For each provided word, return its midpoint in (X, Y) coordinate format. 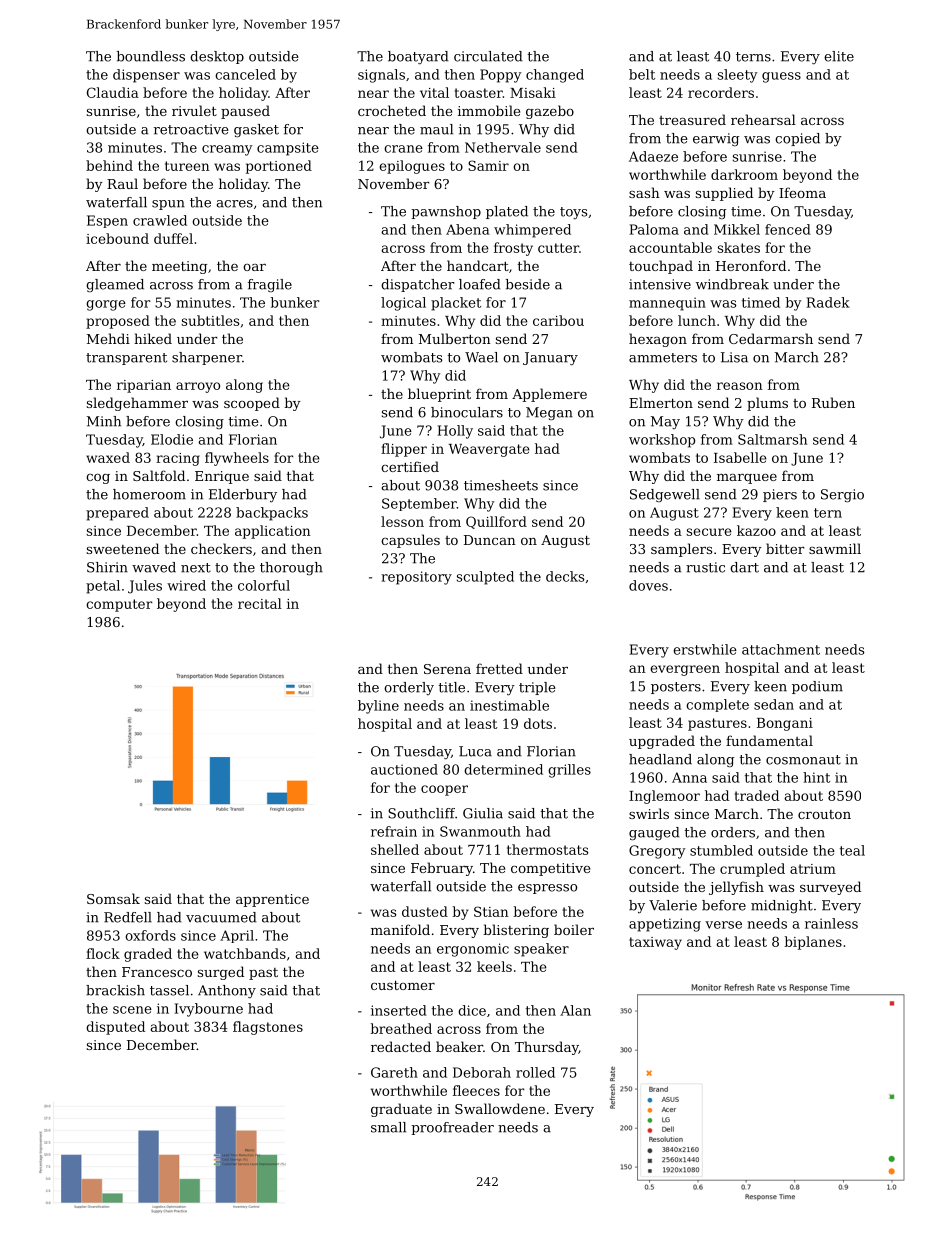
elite (839, 56)
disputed (115, 1028)
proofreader (452, 1128)
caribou (558, 320)
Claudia (113, 92)
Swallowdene (500, 1108)
